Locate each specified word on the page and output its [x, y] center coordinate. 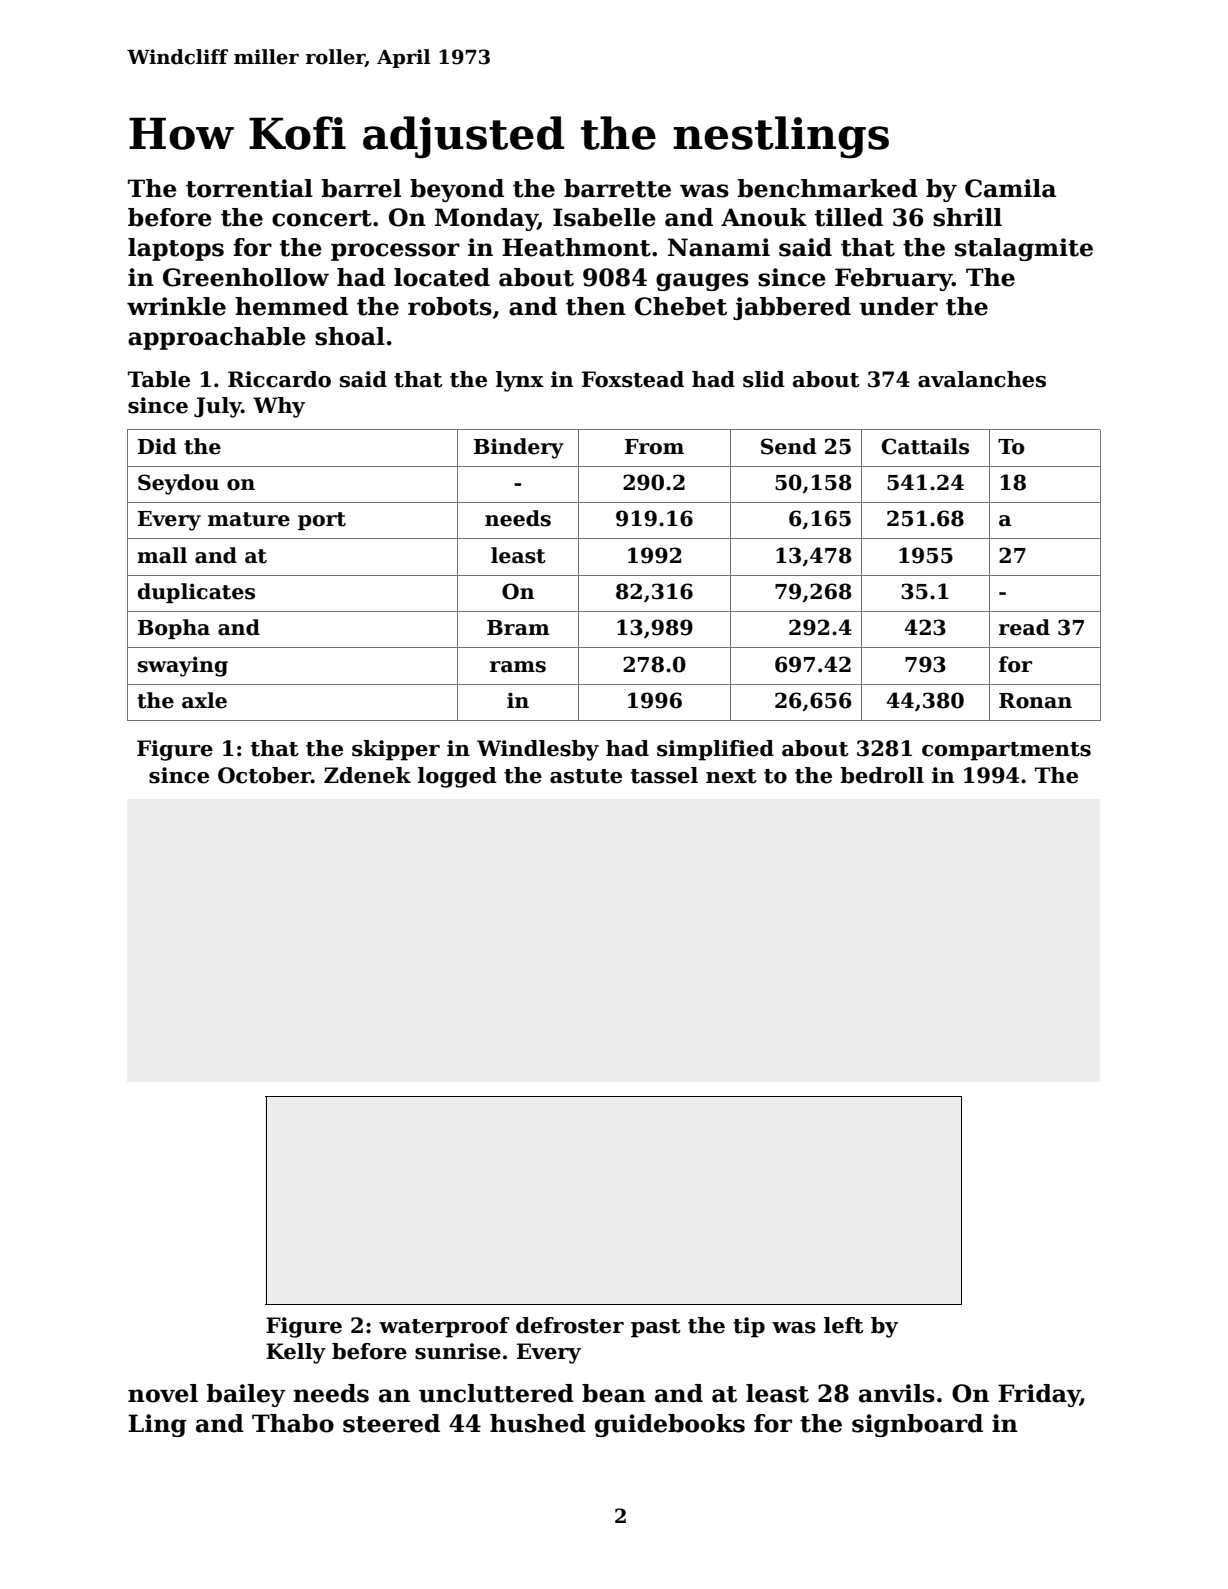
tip [749, 1327]
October [264, 775]
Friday [1039, 1395]
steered [391, 1423]
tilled [849, 217]
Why [279, 407]
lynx [520, 381]
